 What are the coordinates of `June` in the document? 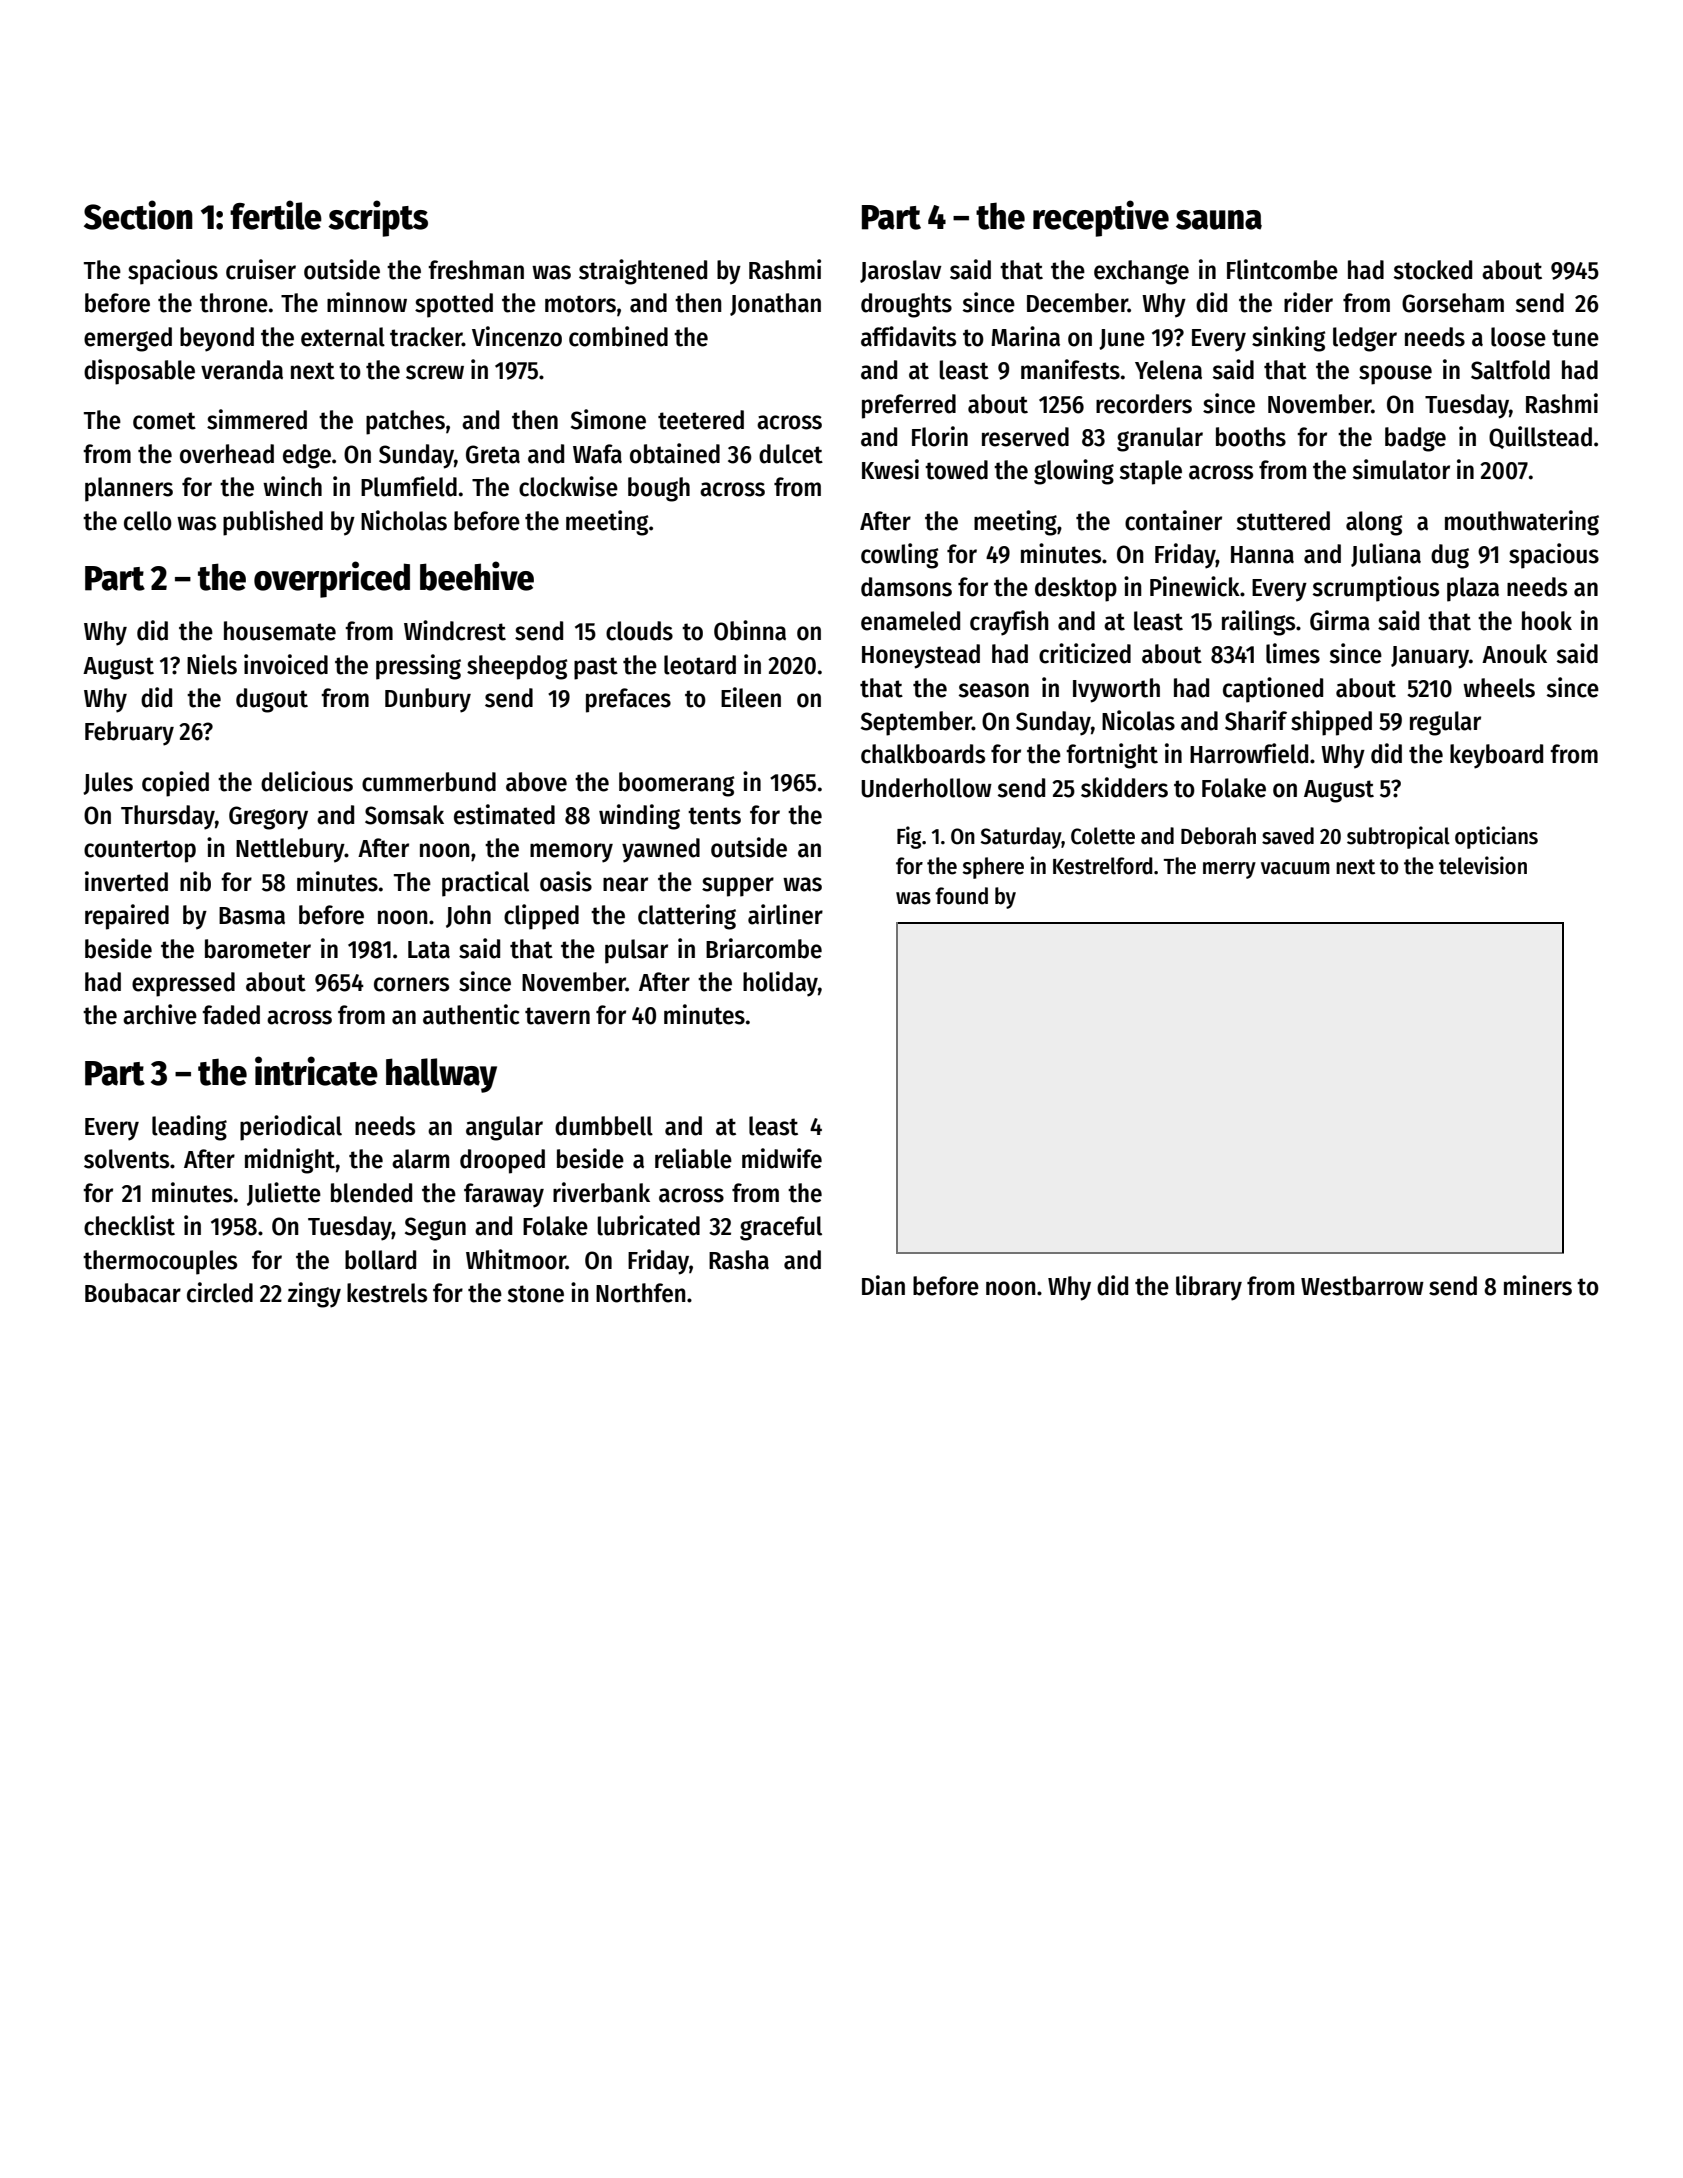 It's located at (1122, 339).
